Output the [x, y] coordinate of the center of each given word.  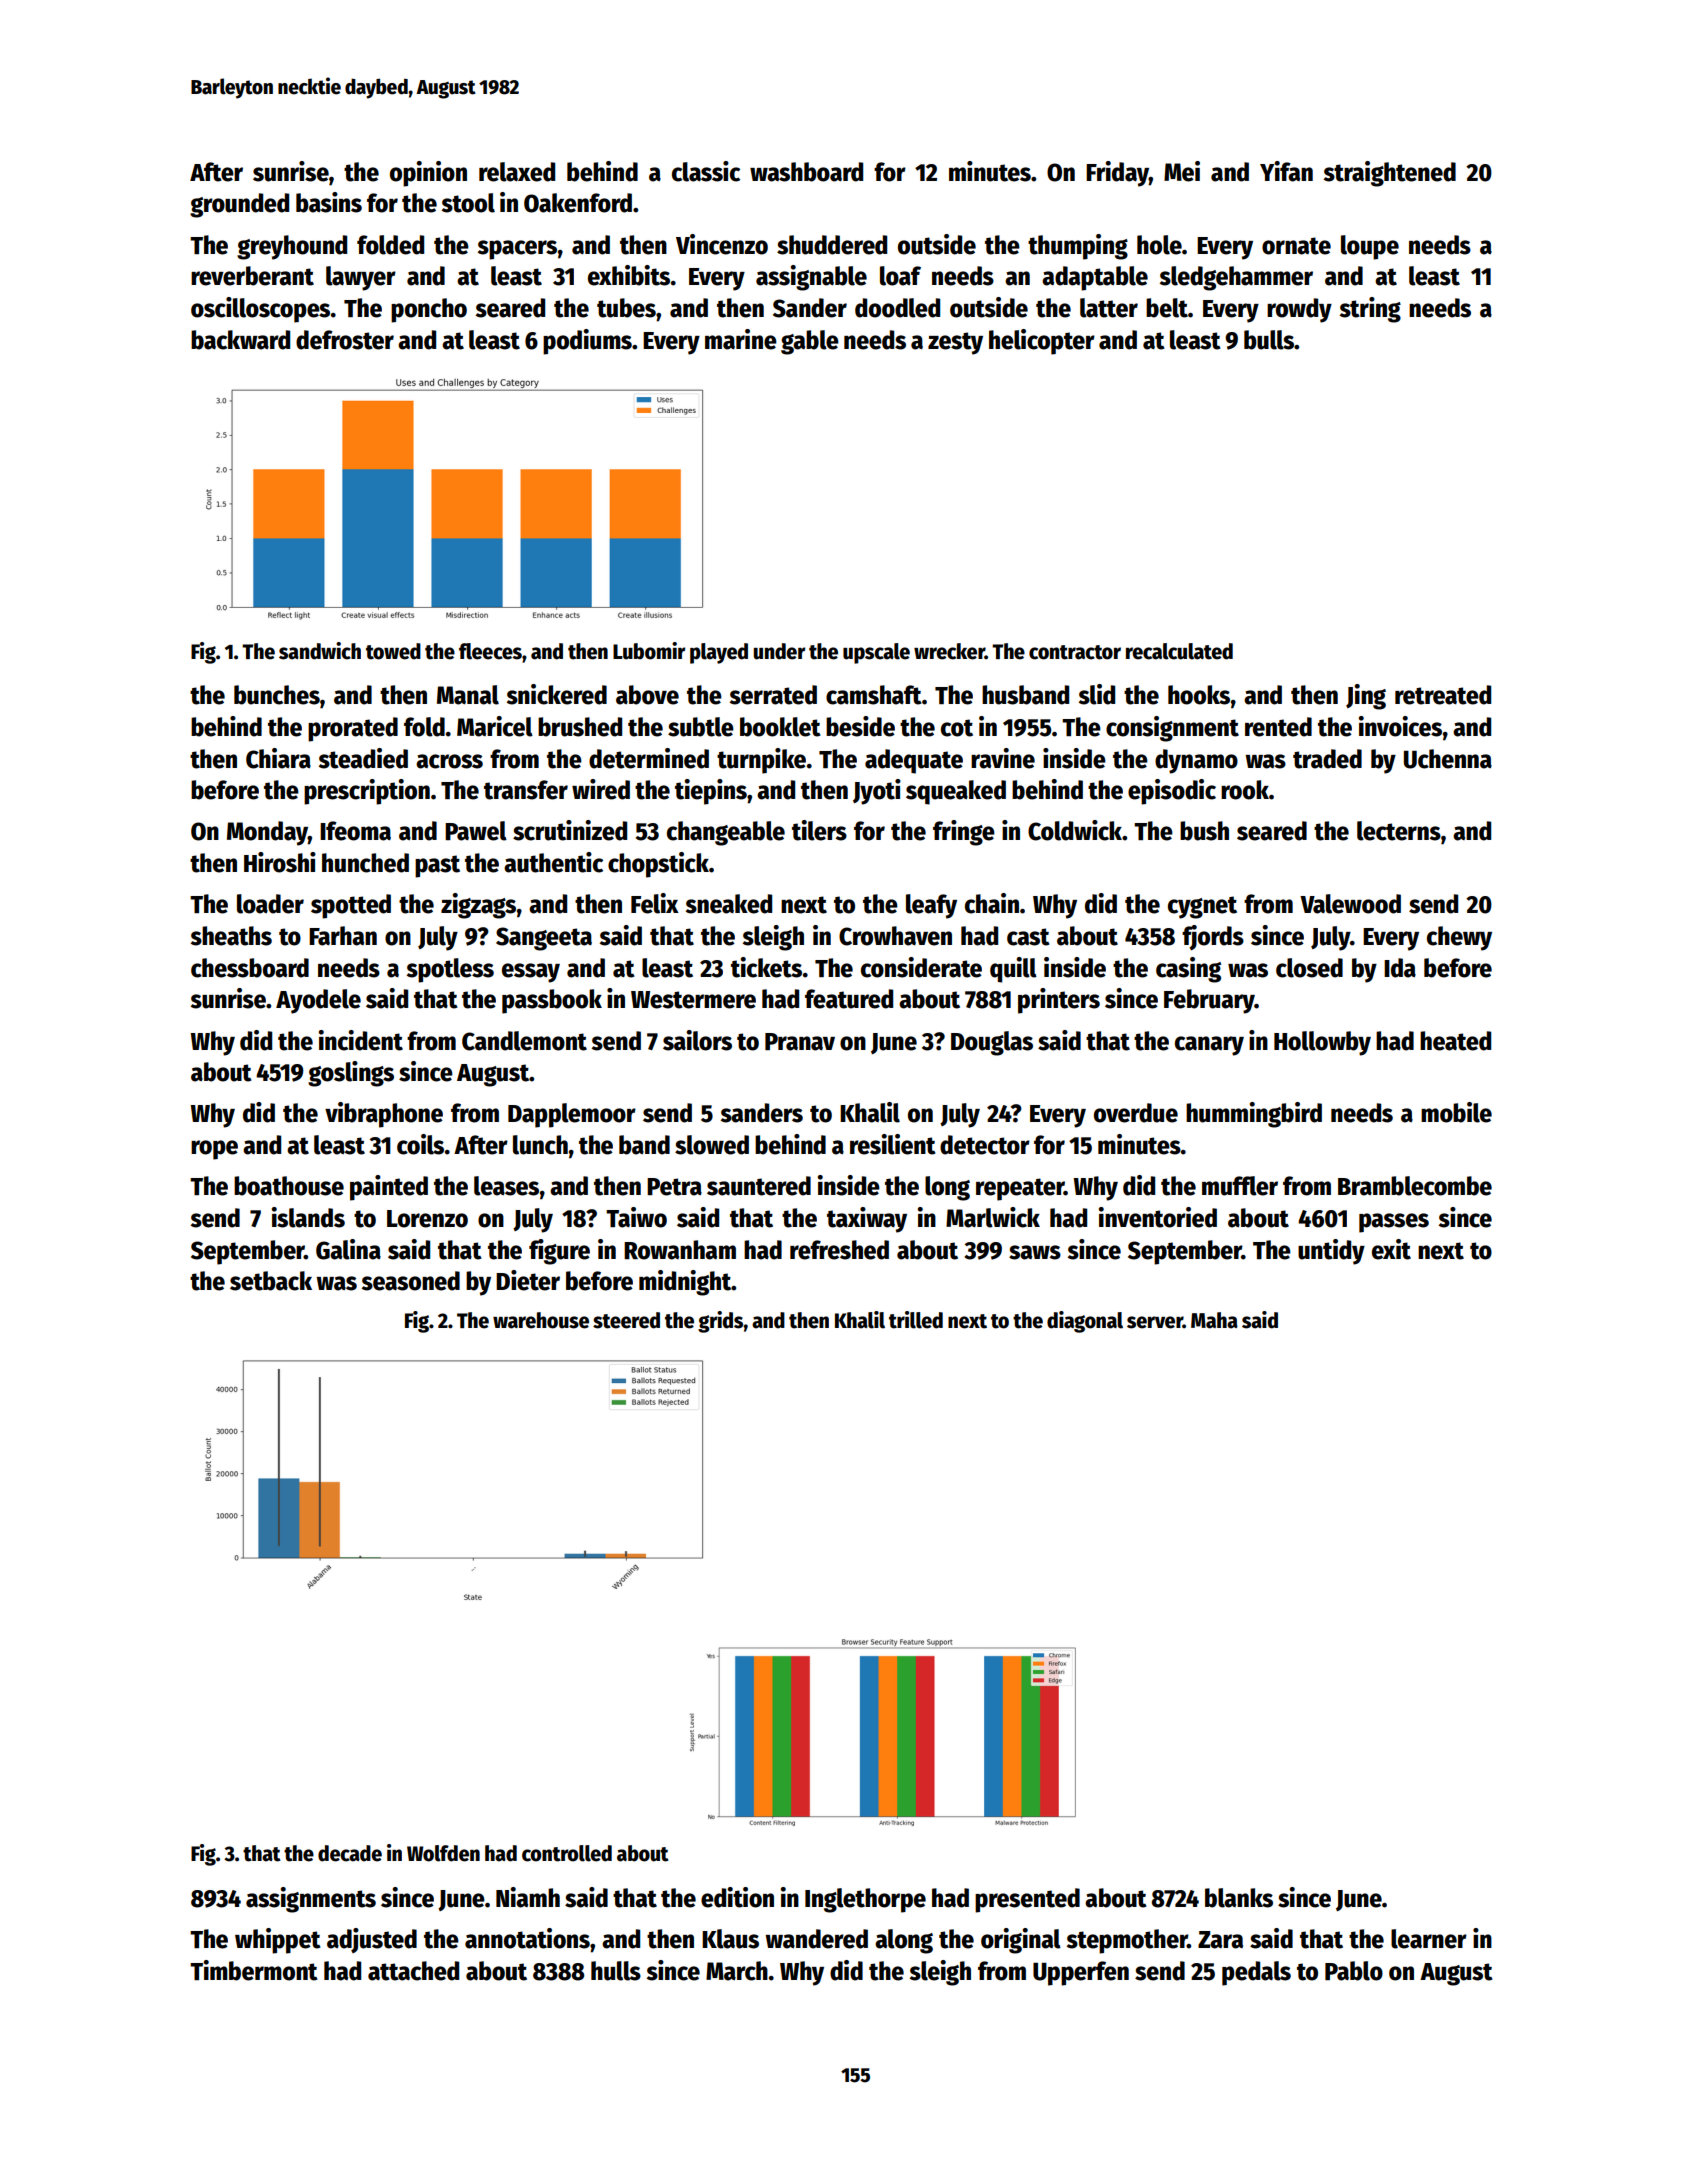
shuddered [832, 245]
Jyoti [877, 792]
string [1370, 310]
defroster [345, 340]
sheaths [231, 936]
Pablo [1354, 1971]
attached [413, 1971]
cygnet [1202, 907]
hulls [616, 1971]
